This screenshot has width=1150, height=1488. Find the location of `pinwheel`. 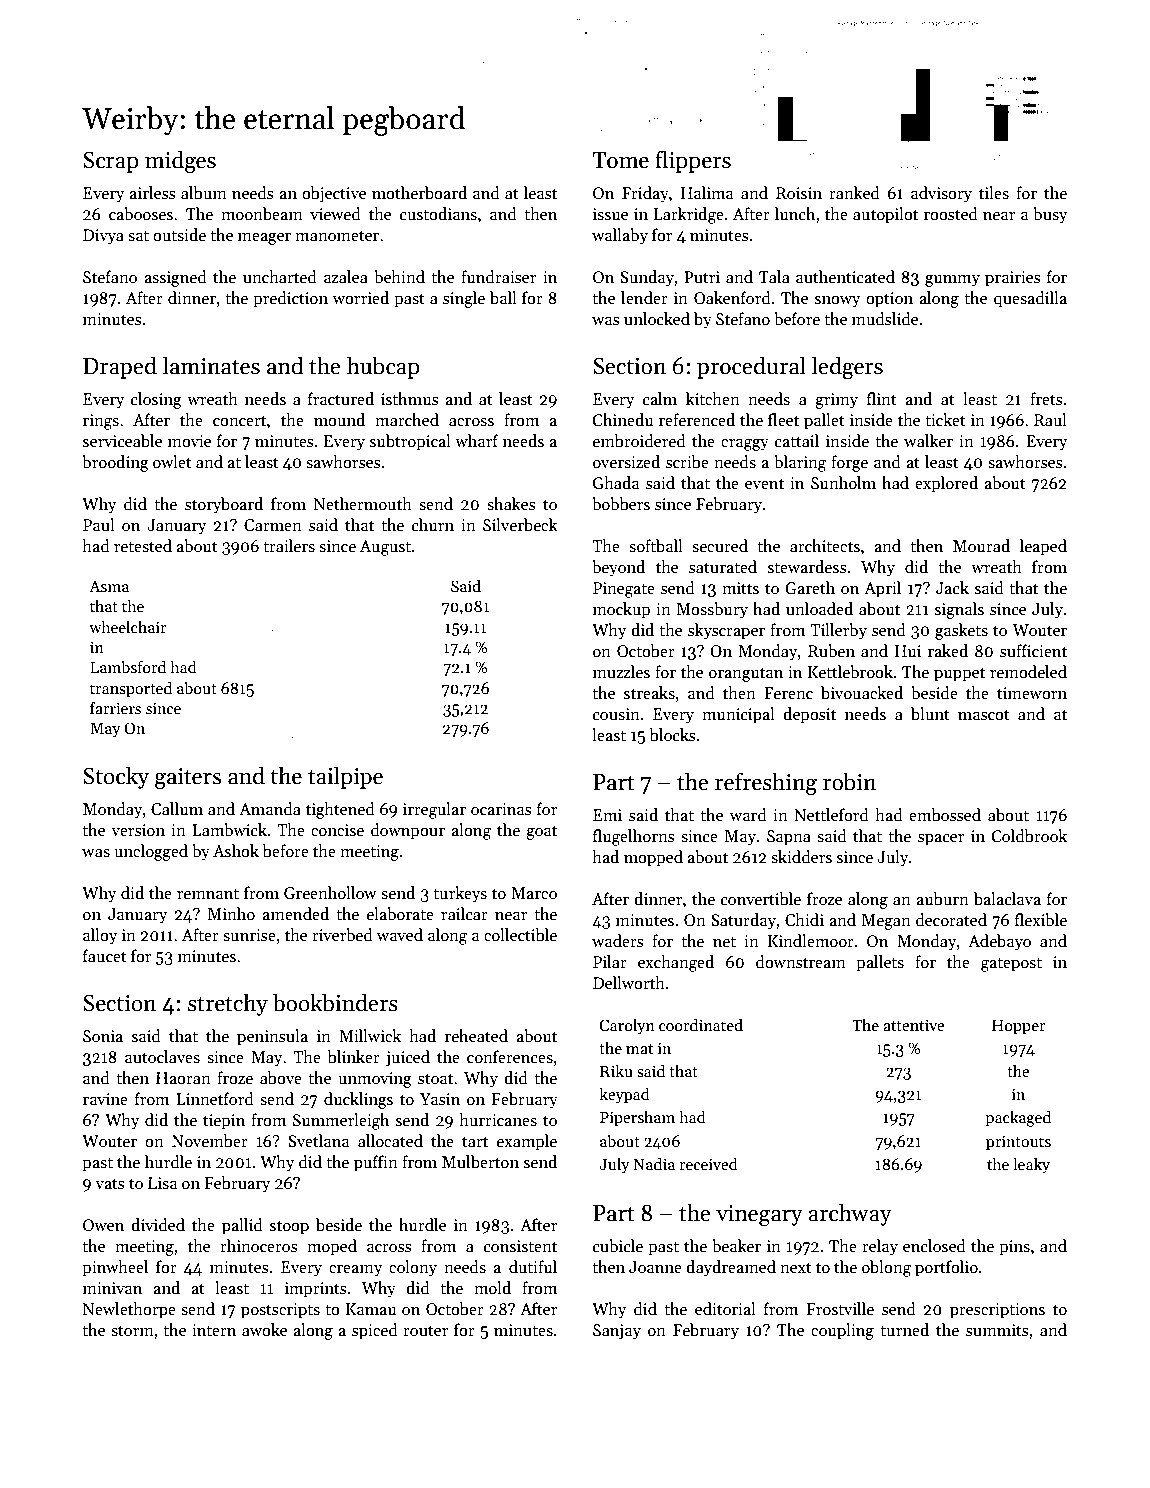

pinwheel is located at coordinates (115, 1268).
